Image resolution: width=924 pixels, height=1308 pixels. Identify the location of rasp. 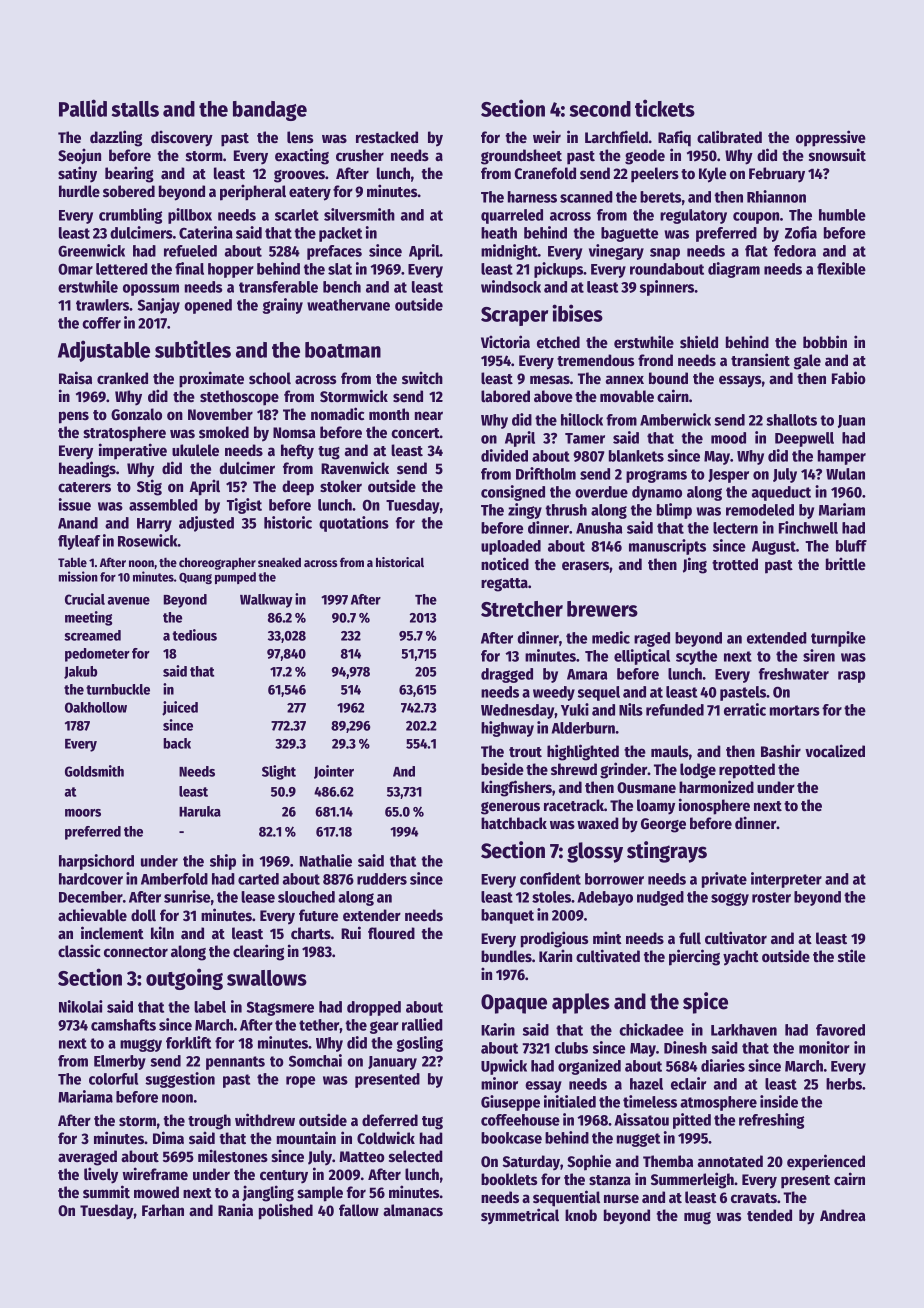
(851, 677).
